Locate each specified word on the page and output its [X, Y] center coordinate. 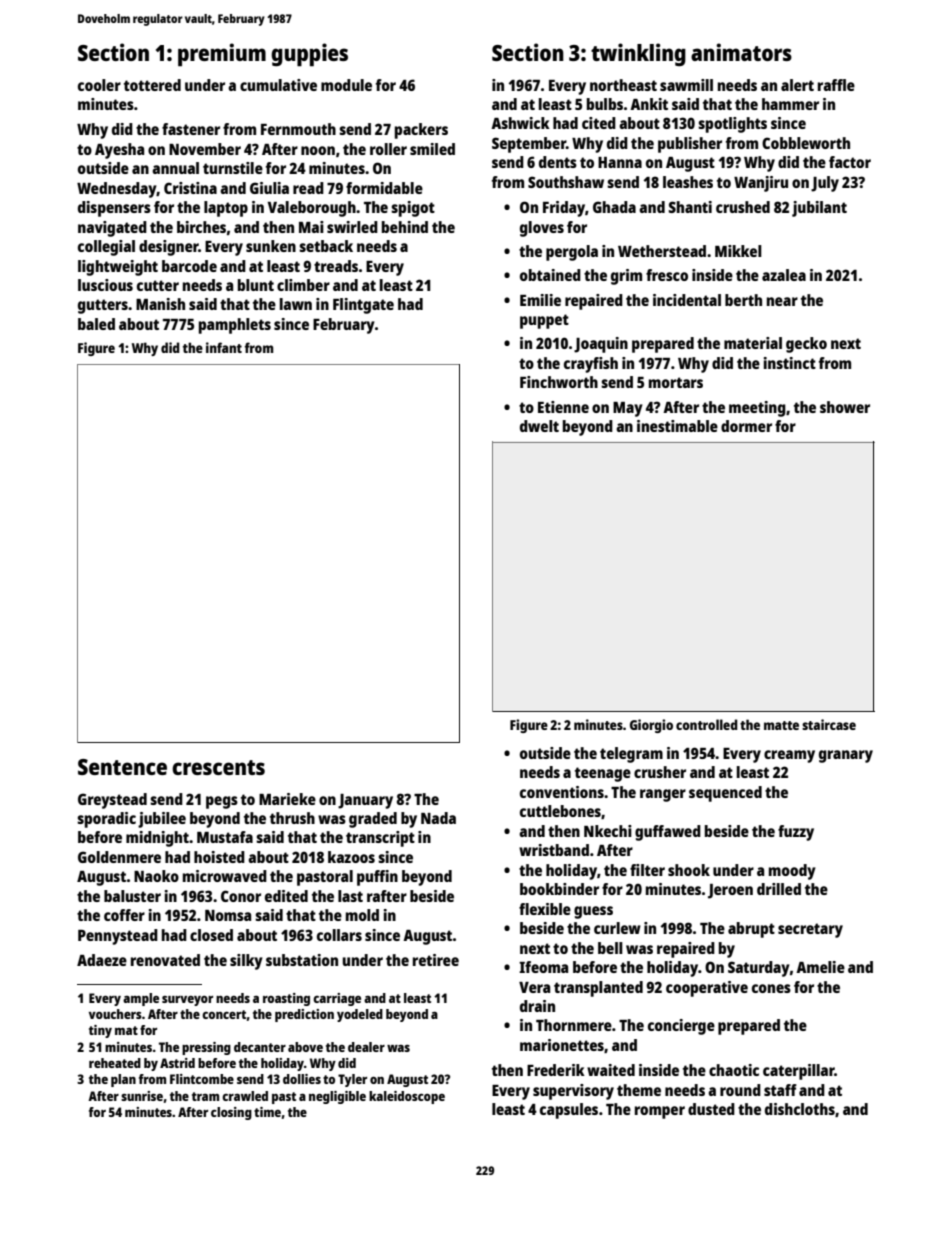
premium [222, 55]
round [740, 1090]
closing [231, 1113]
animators [741, 52]
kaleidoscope [407, 1097]
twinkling [638, 54]
